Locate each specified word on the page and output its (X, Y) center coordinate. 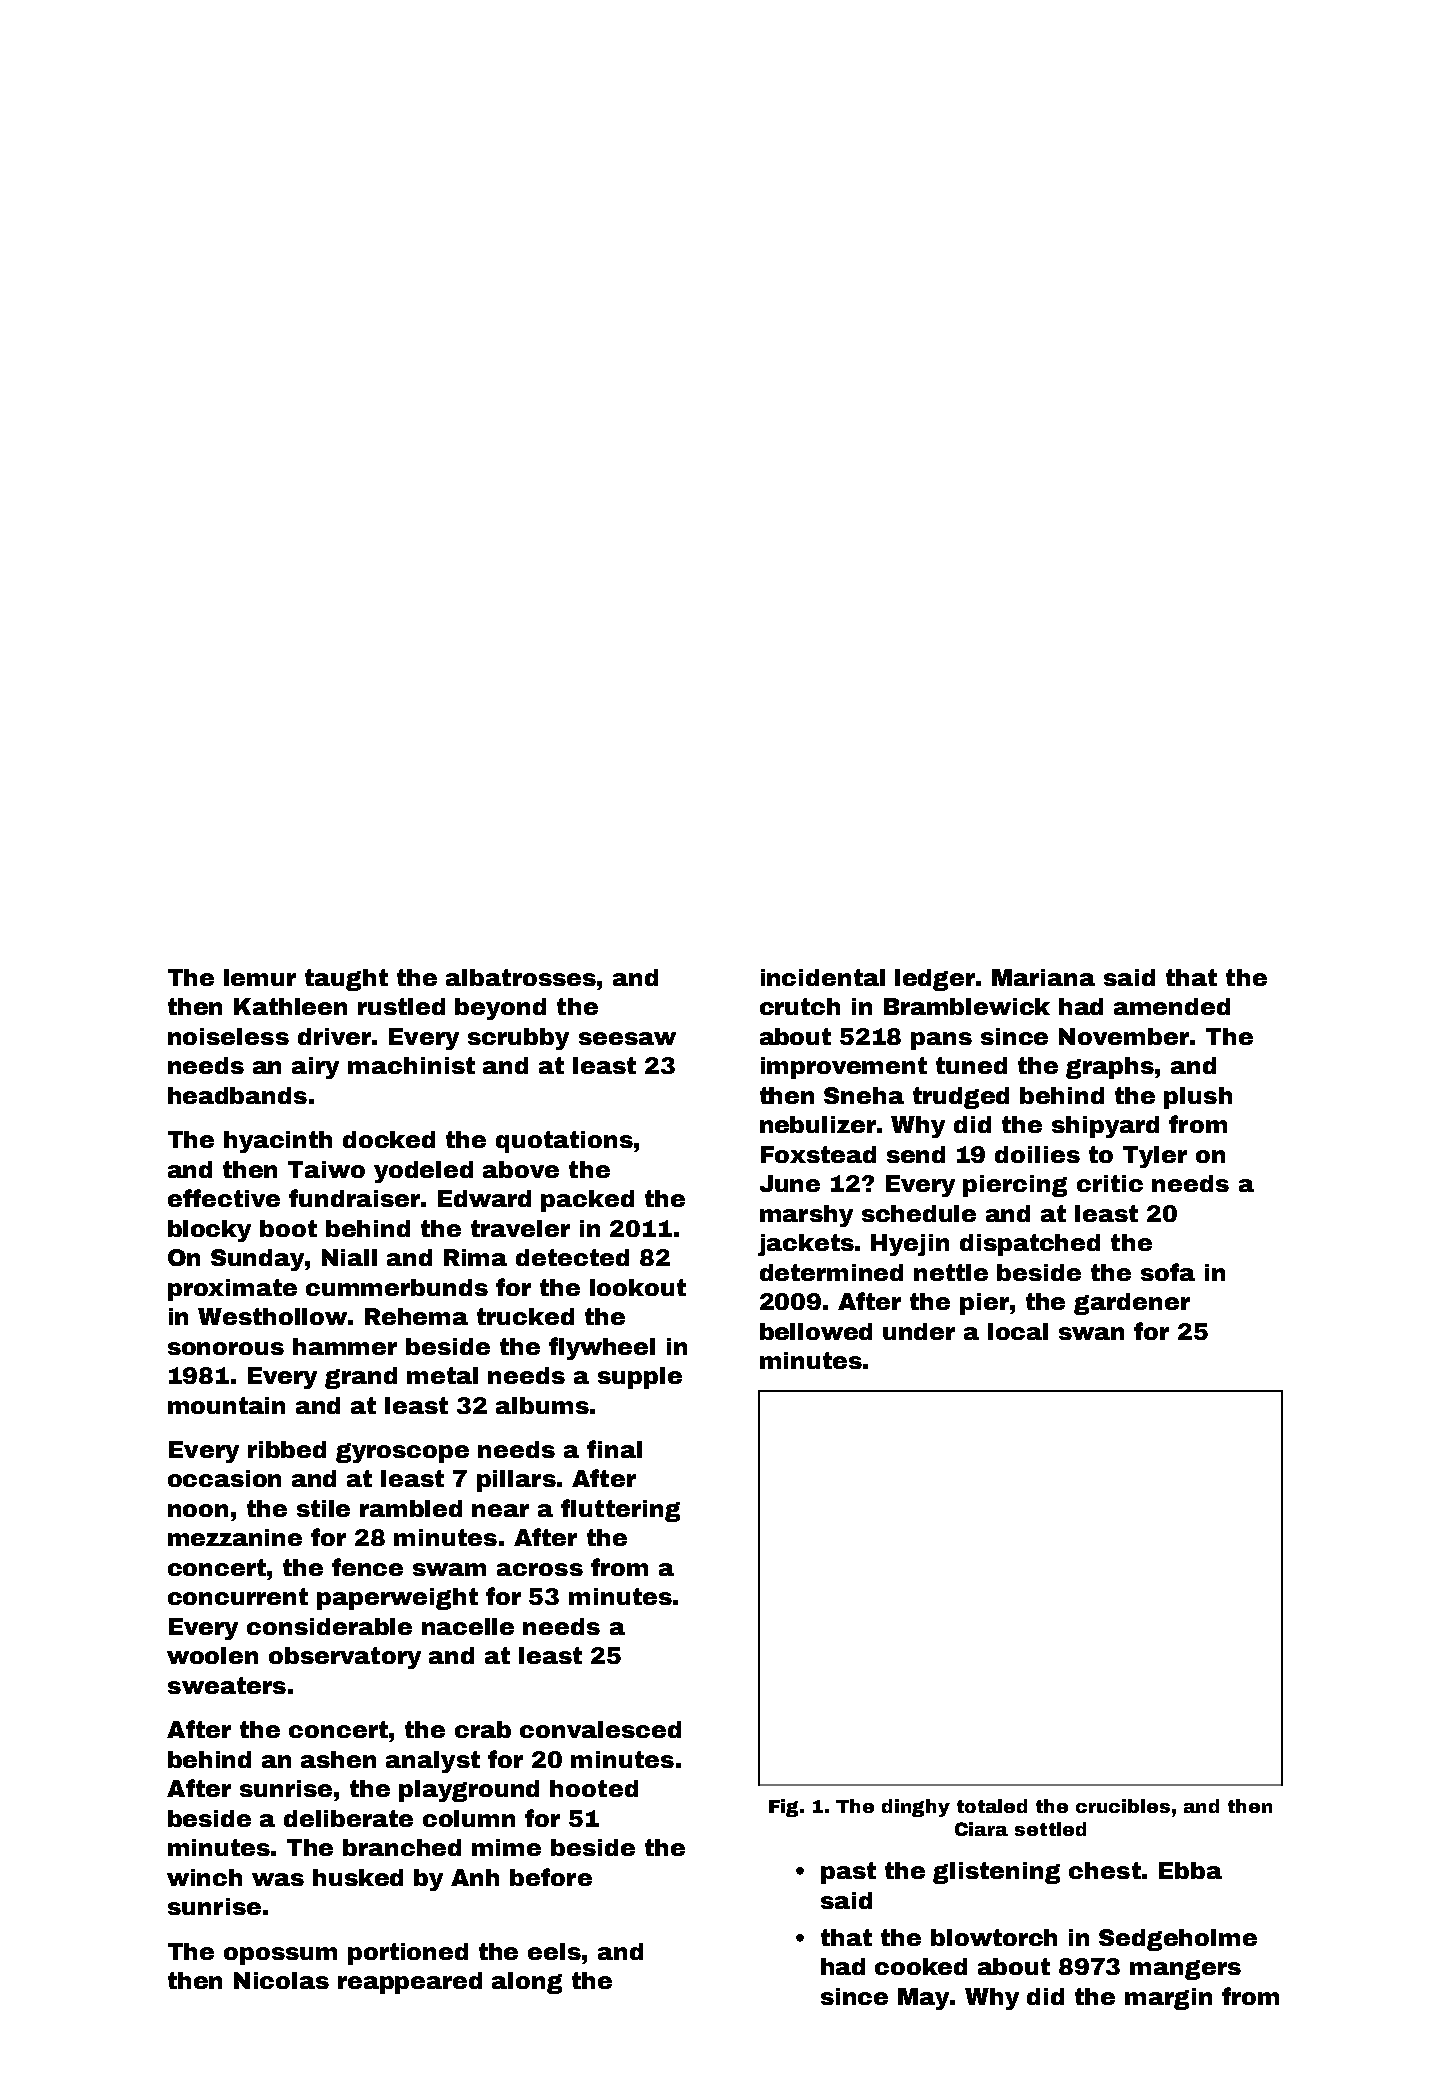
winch (204, 1877)
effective (224, 1198)
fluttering (620, 1510)
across (540, 1569)
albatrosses (521, 977)
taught (346, 980)
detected (572, 1257)
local (1018, 1331)
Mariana (1043, 977)
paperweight (397, 1599)
